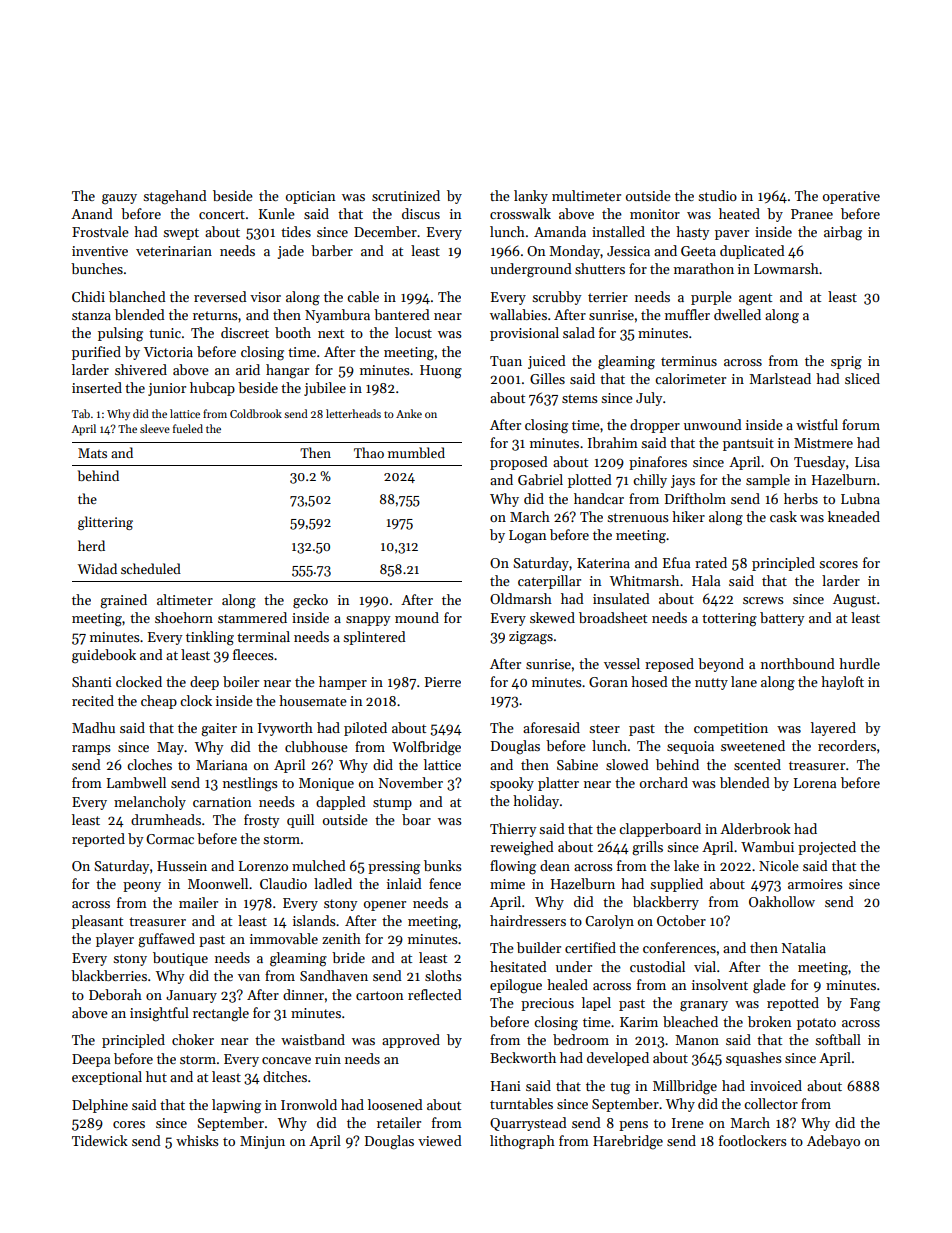 This screenshot has height=1233, width=952. I want to click on Coldbrook, so click(256, 413).
